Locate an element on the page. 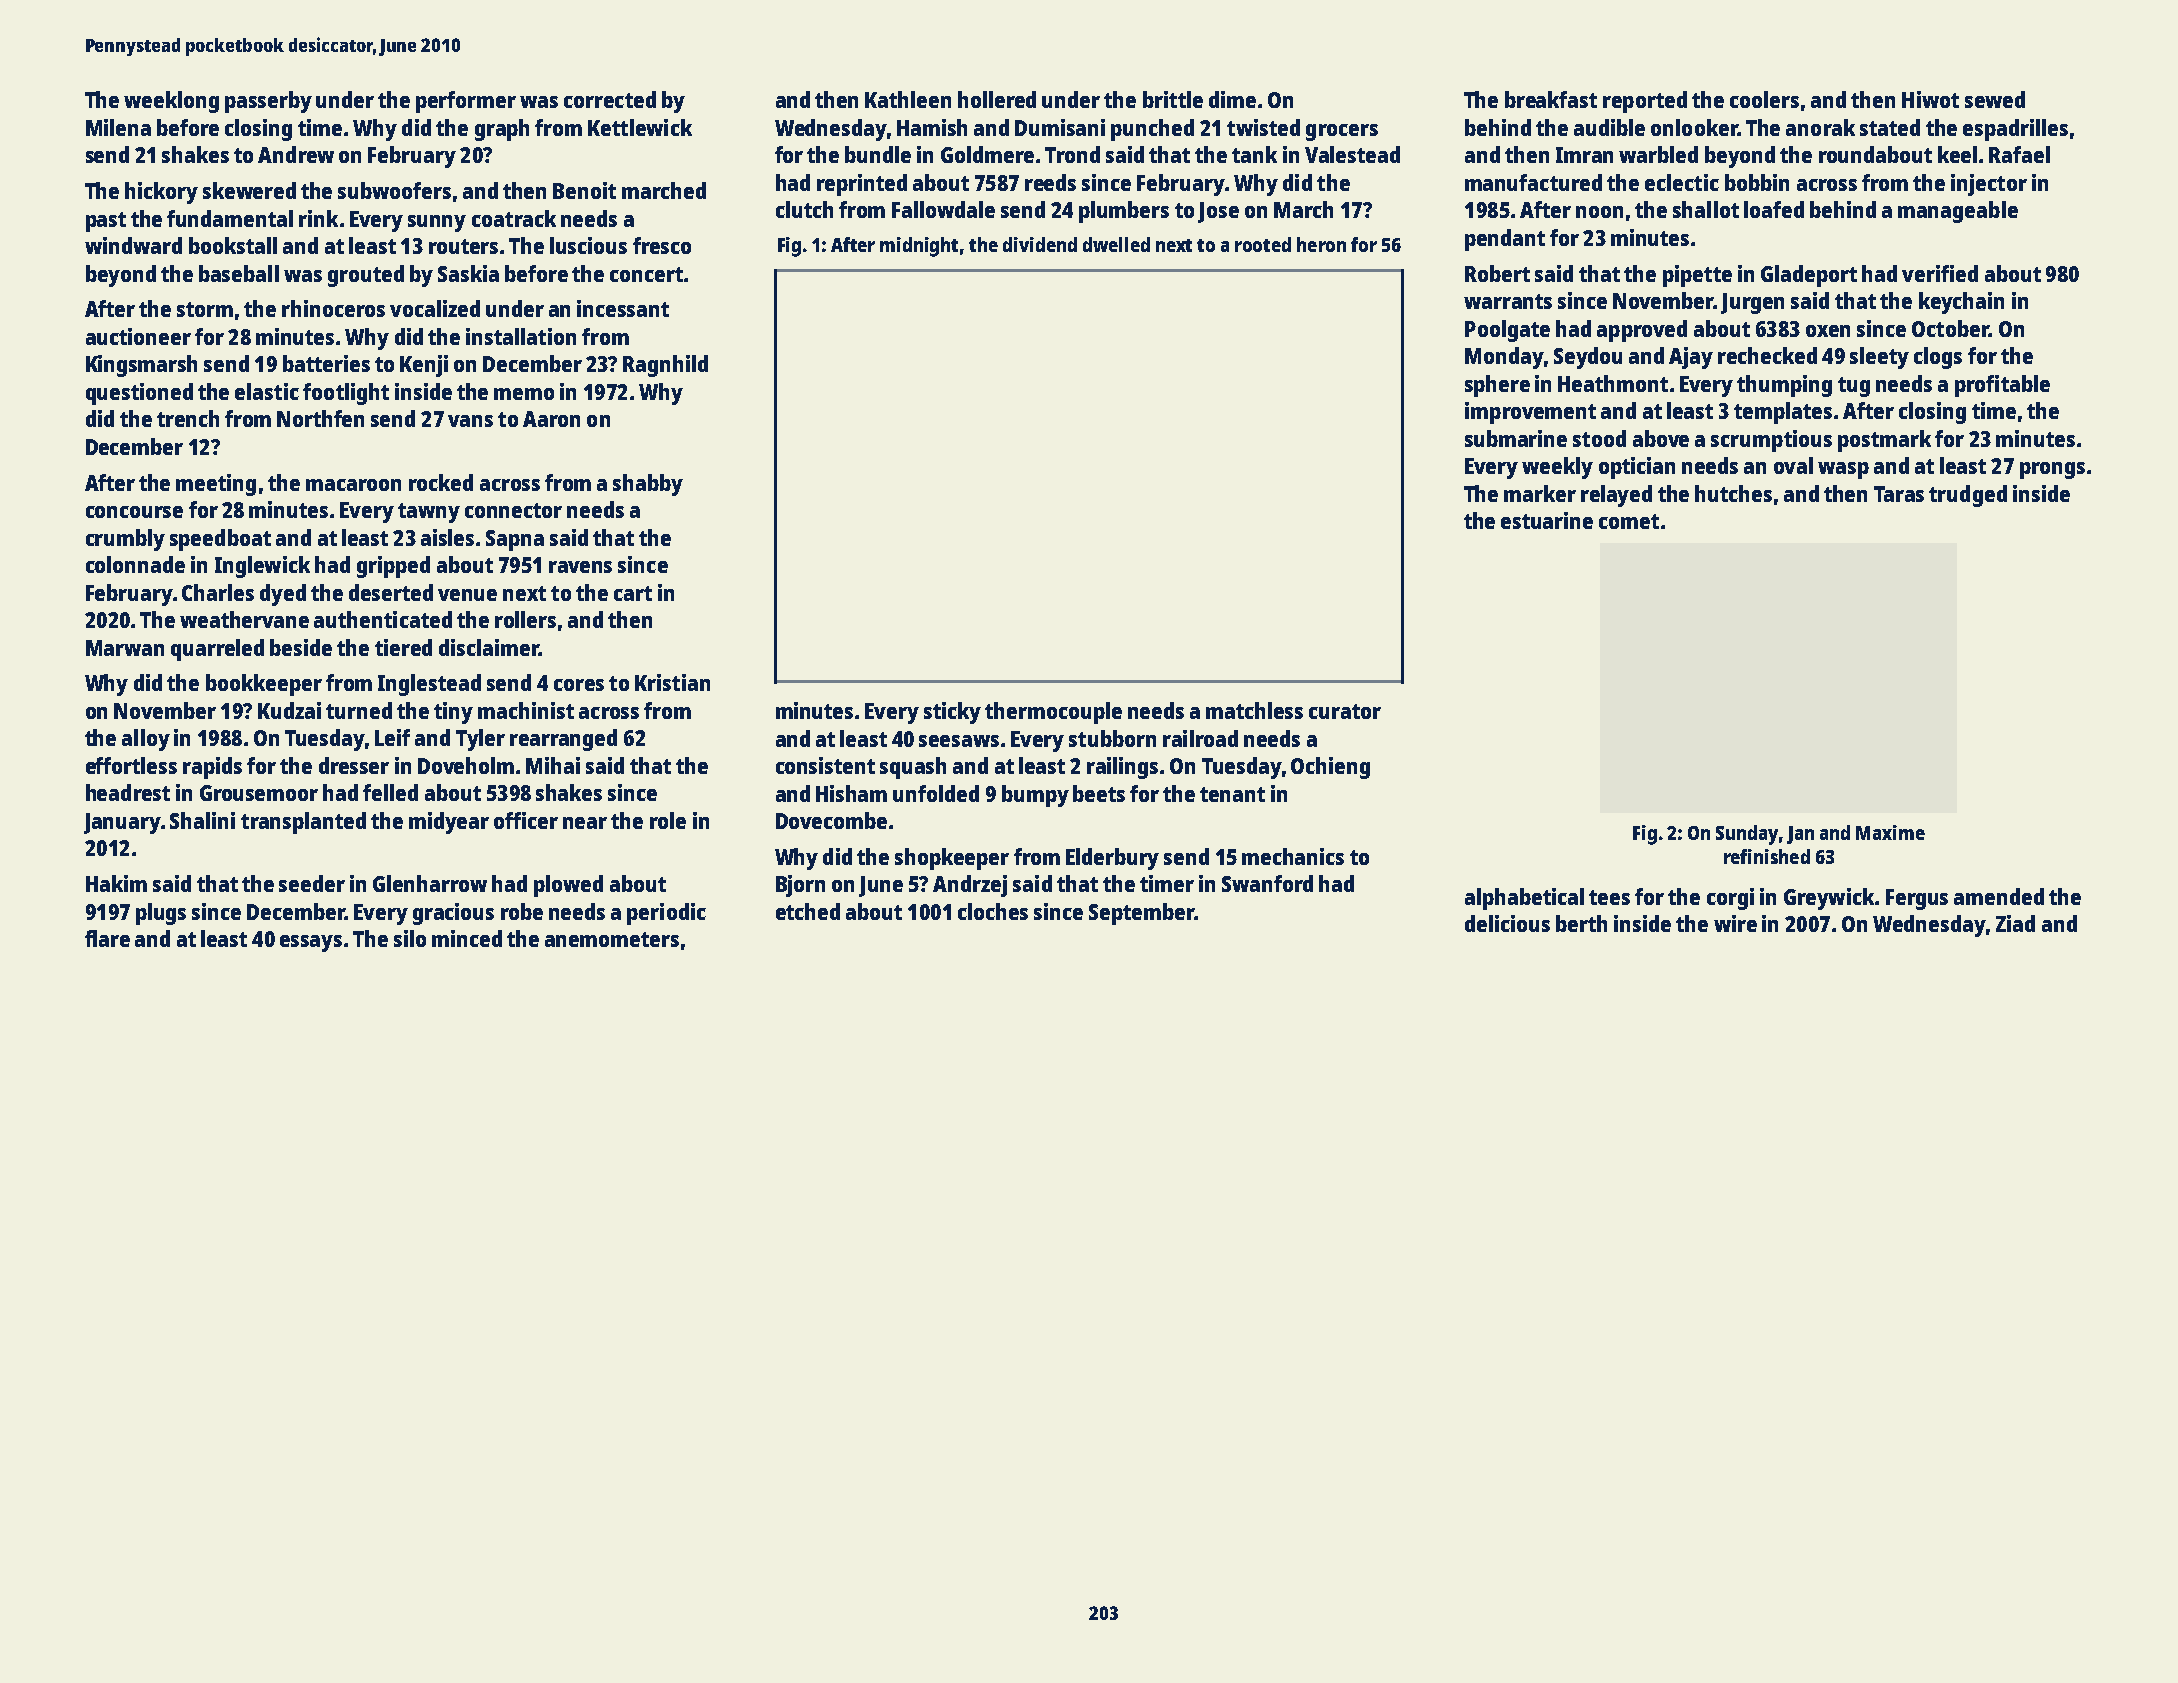  reported is located at coordinates (1645, 102).
